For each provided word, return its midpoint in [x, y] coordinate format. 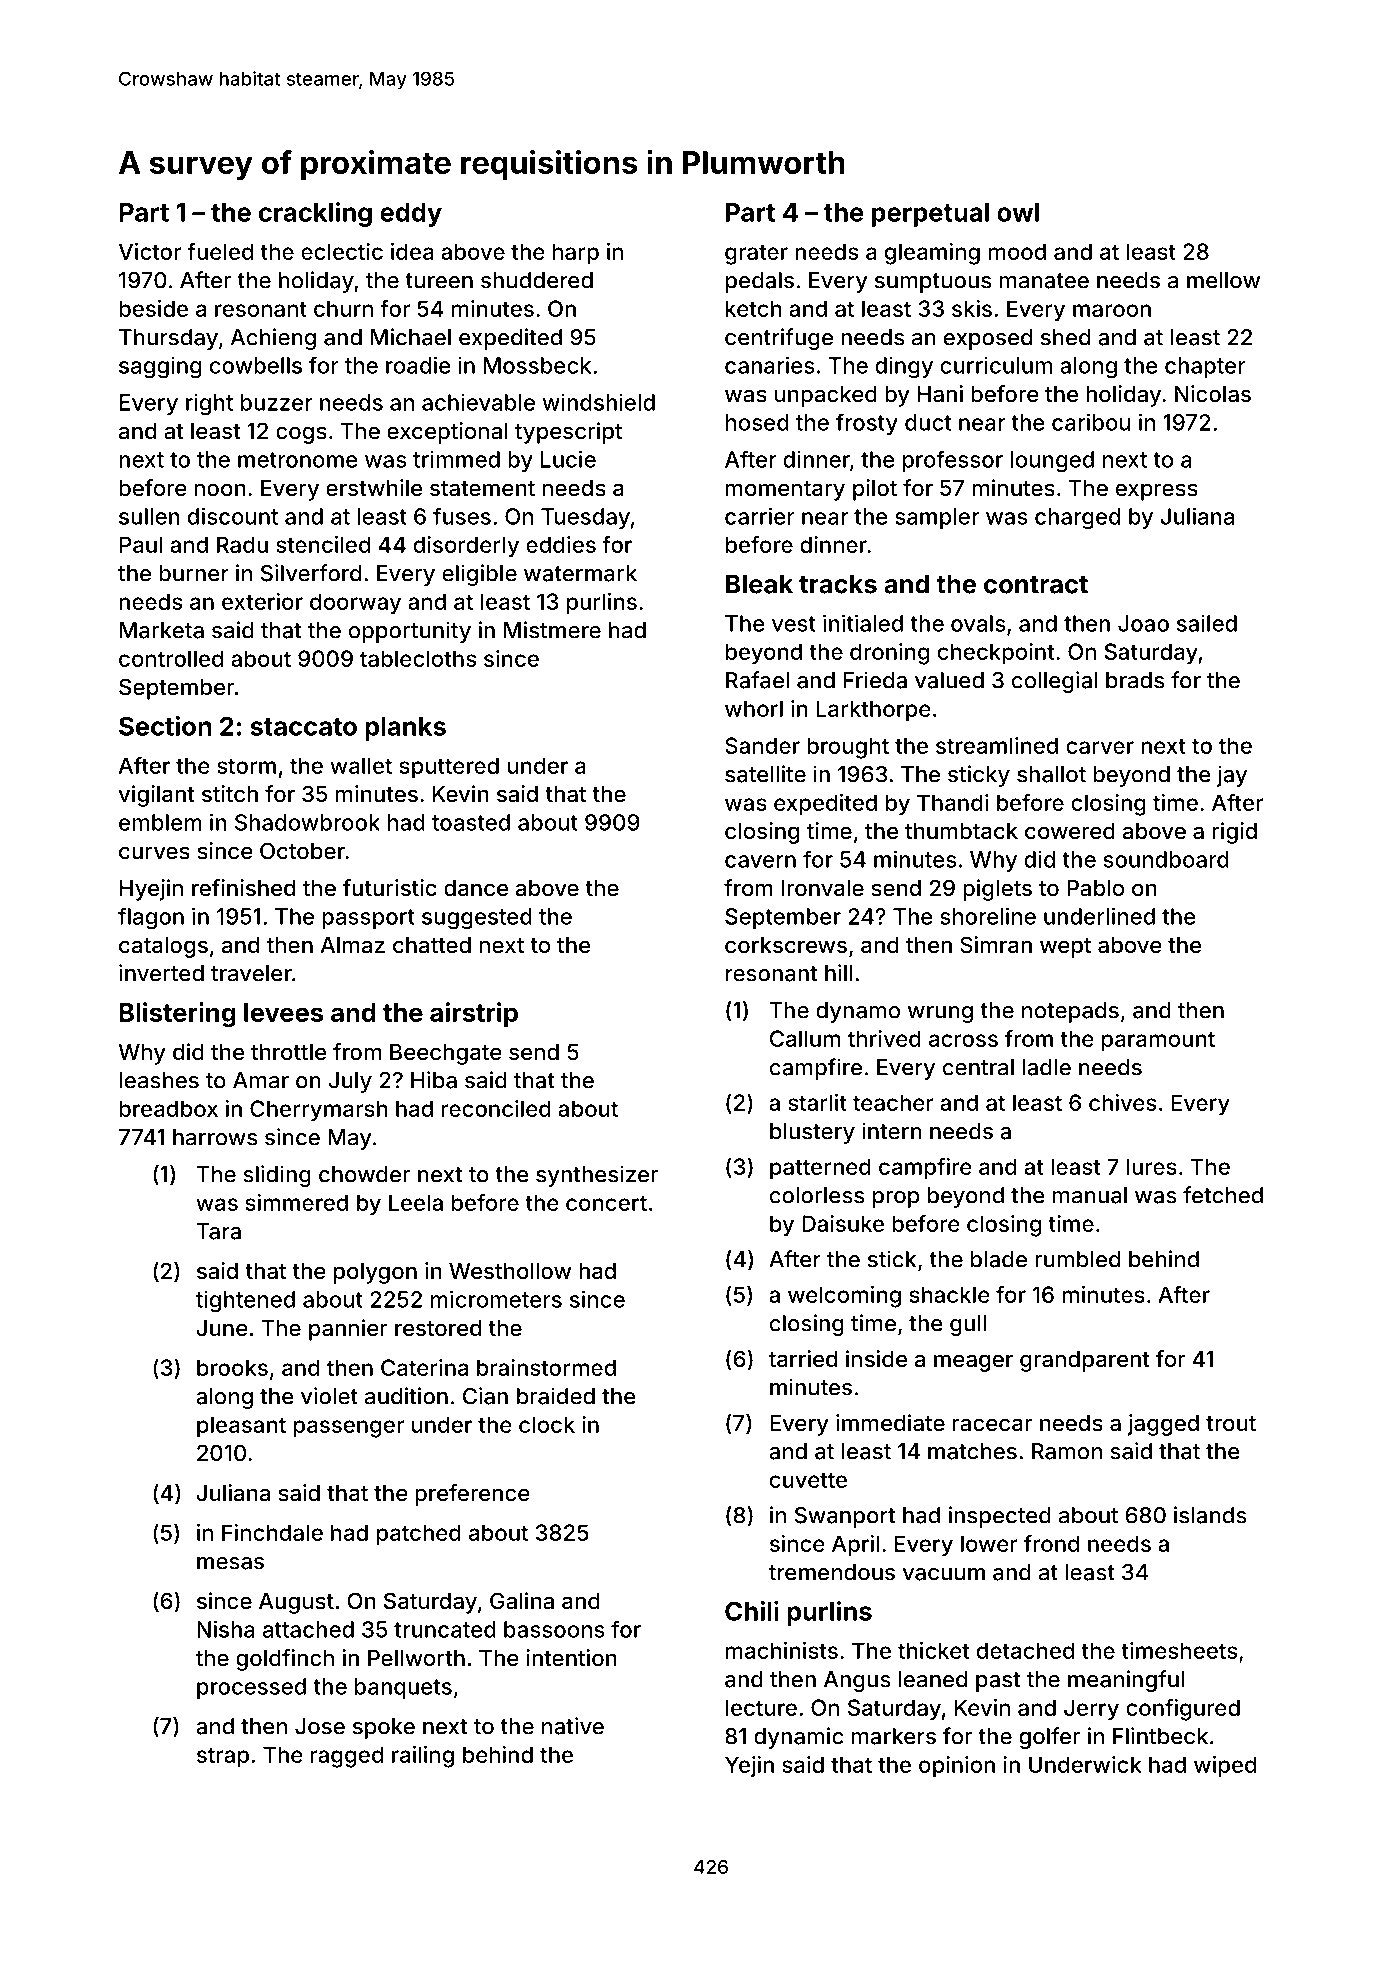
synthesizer [597, 1176]
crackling [315, 214]
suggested [477, 919]
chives [1122, 1102]
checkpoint [996, 654]
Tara [218, 1231]
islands [1210, 1515]
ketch [754, 308]
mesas [230, 1563]
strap [223, 1757]
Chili [752, 1611]
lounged [1052, 462]
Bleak [759, 584]
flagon [151, 918]
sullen [149, 516]
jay [1232, 776]
